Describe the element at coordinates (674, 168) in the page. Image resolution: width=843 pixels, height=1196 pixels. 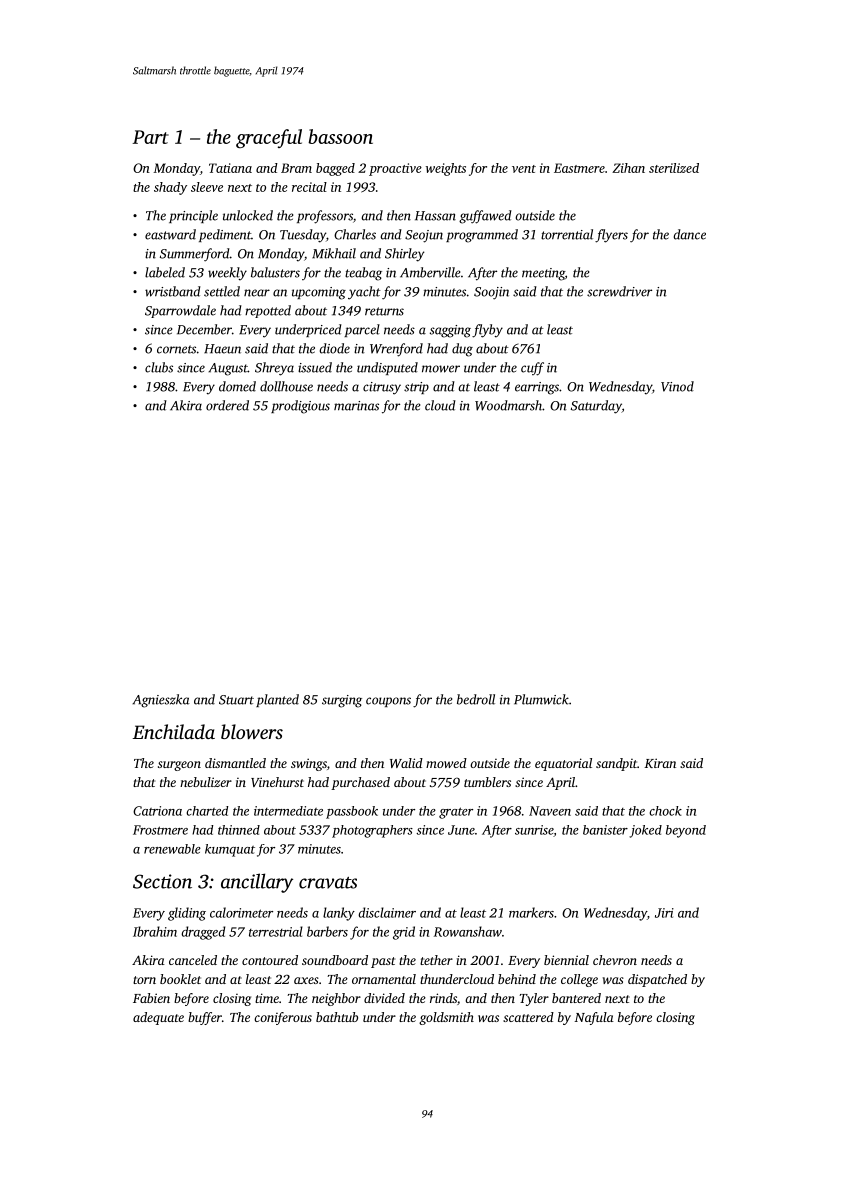
I see `sterilized` at that location.
